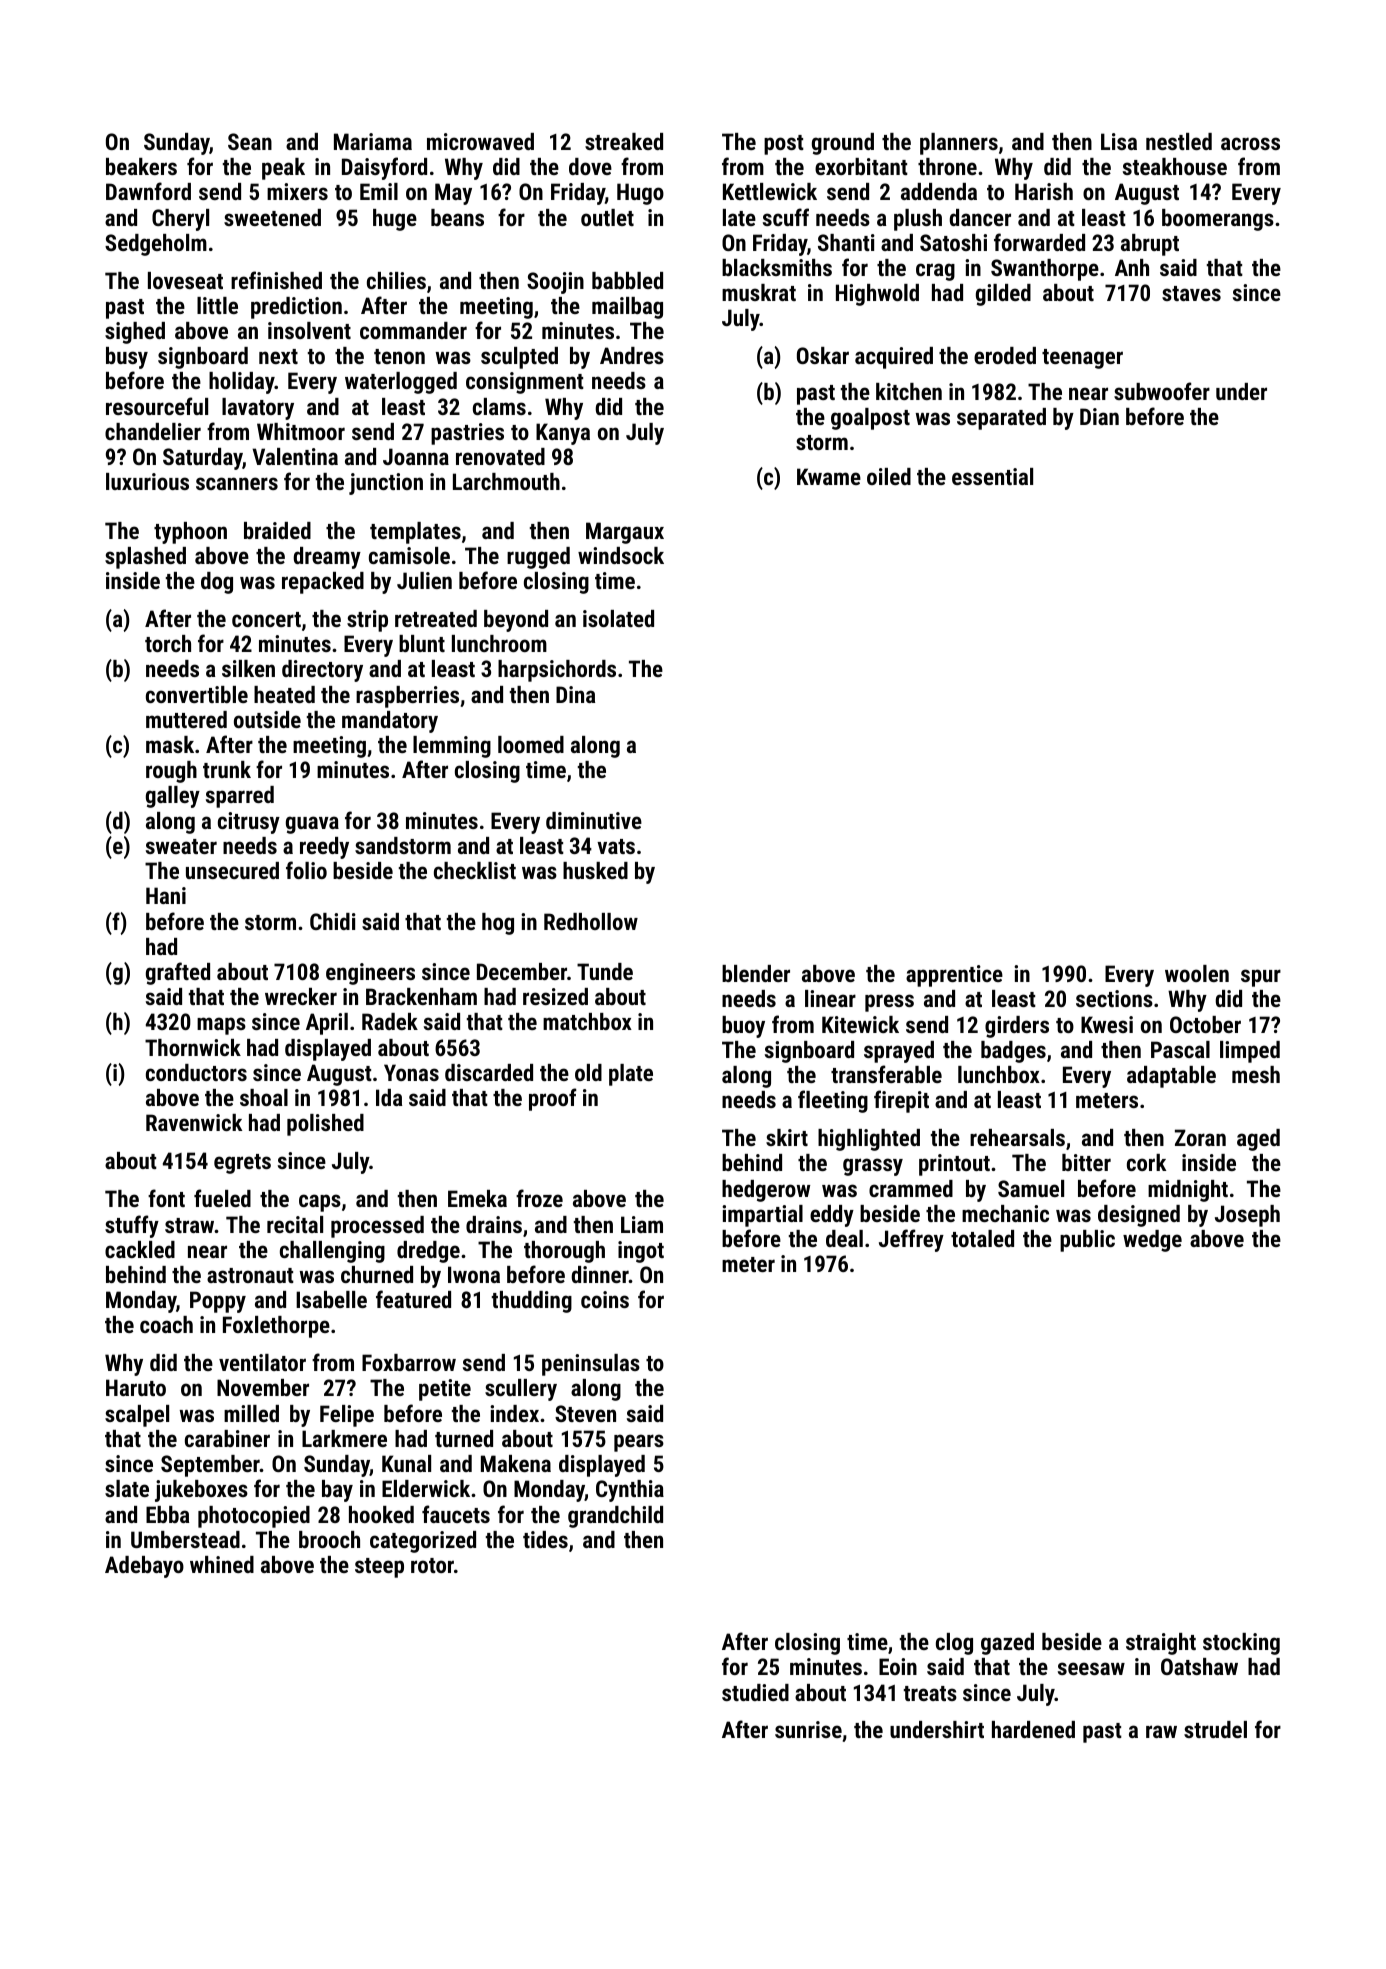 The image size is (1386, 1969). I want to click on steakhouse, so click(1175, 166).
